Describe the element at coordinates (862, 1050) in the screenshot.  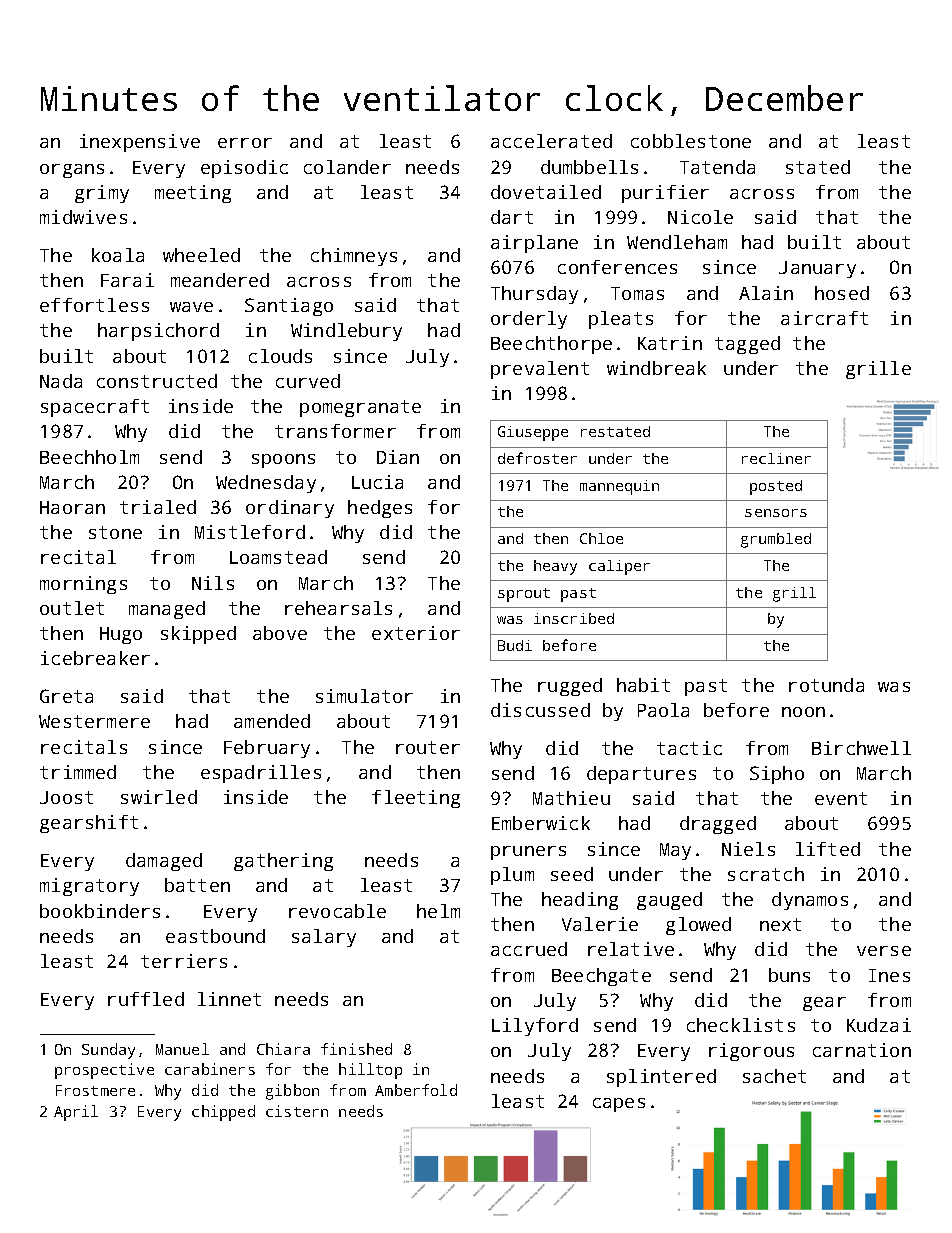
I see `carnation` at that location.
